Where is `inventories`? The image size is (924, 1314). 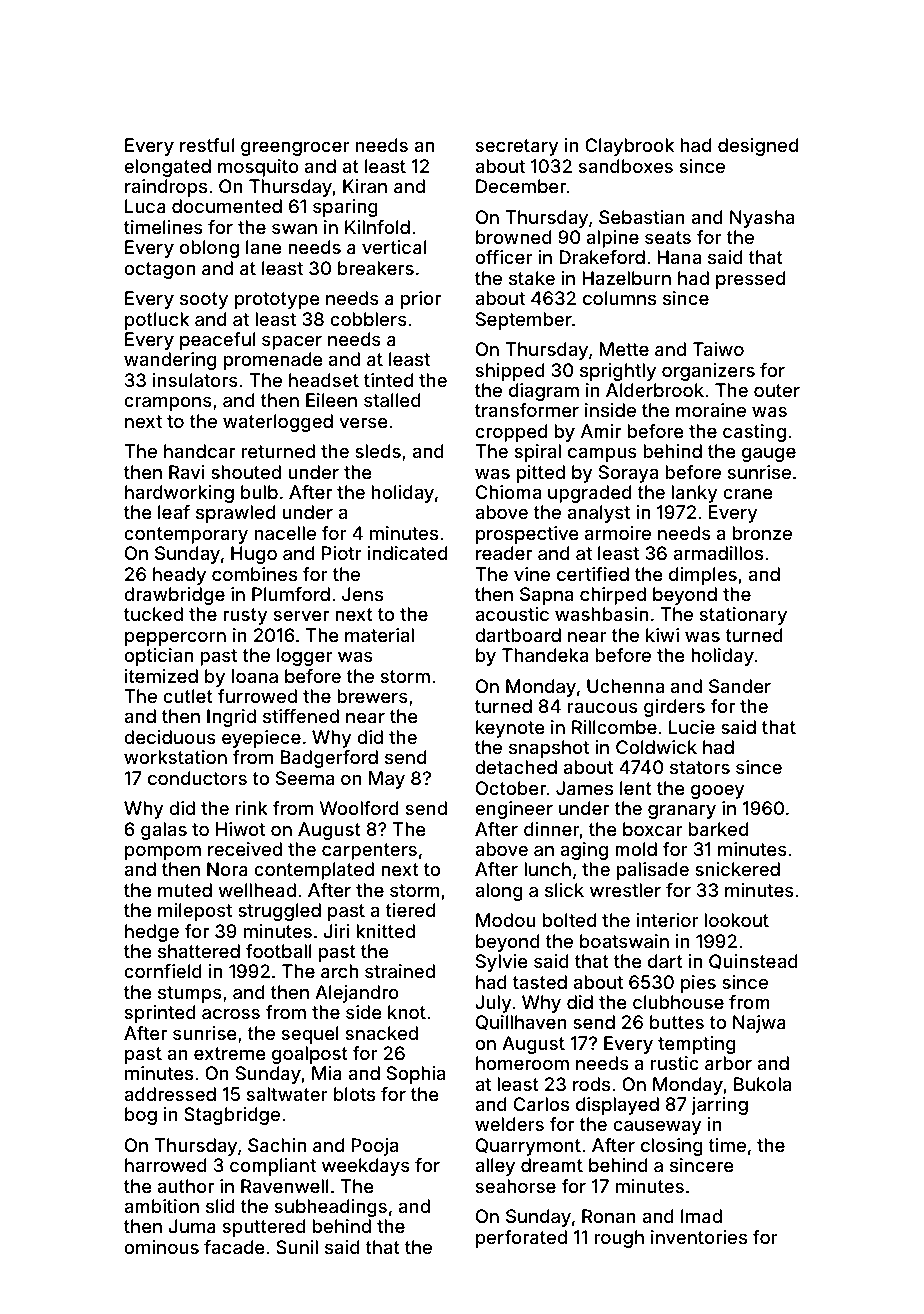
inventories is located at coordinates (699, 1237).
